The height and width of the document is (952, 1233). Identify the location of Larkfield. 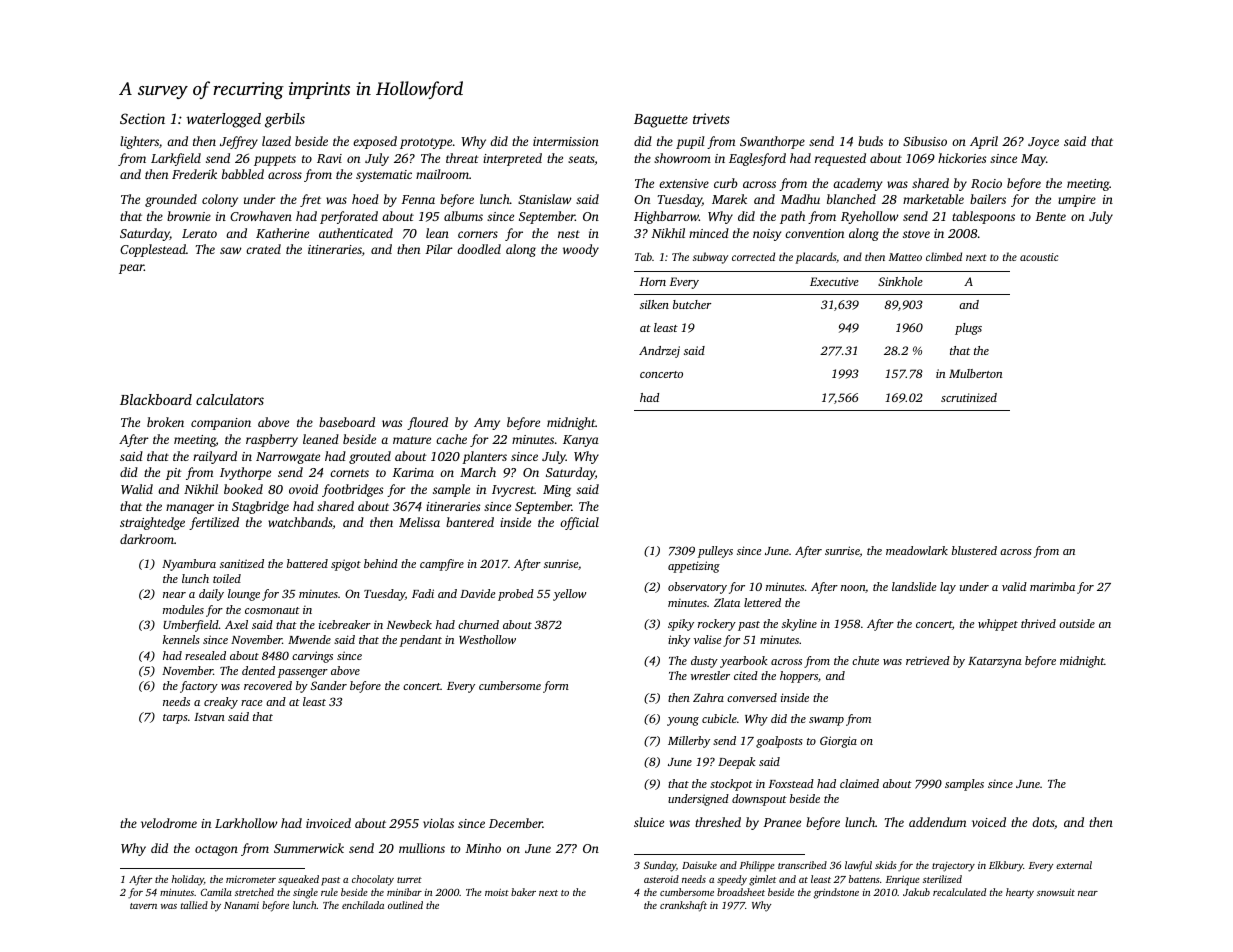
(176, 159).
